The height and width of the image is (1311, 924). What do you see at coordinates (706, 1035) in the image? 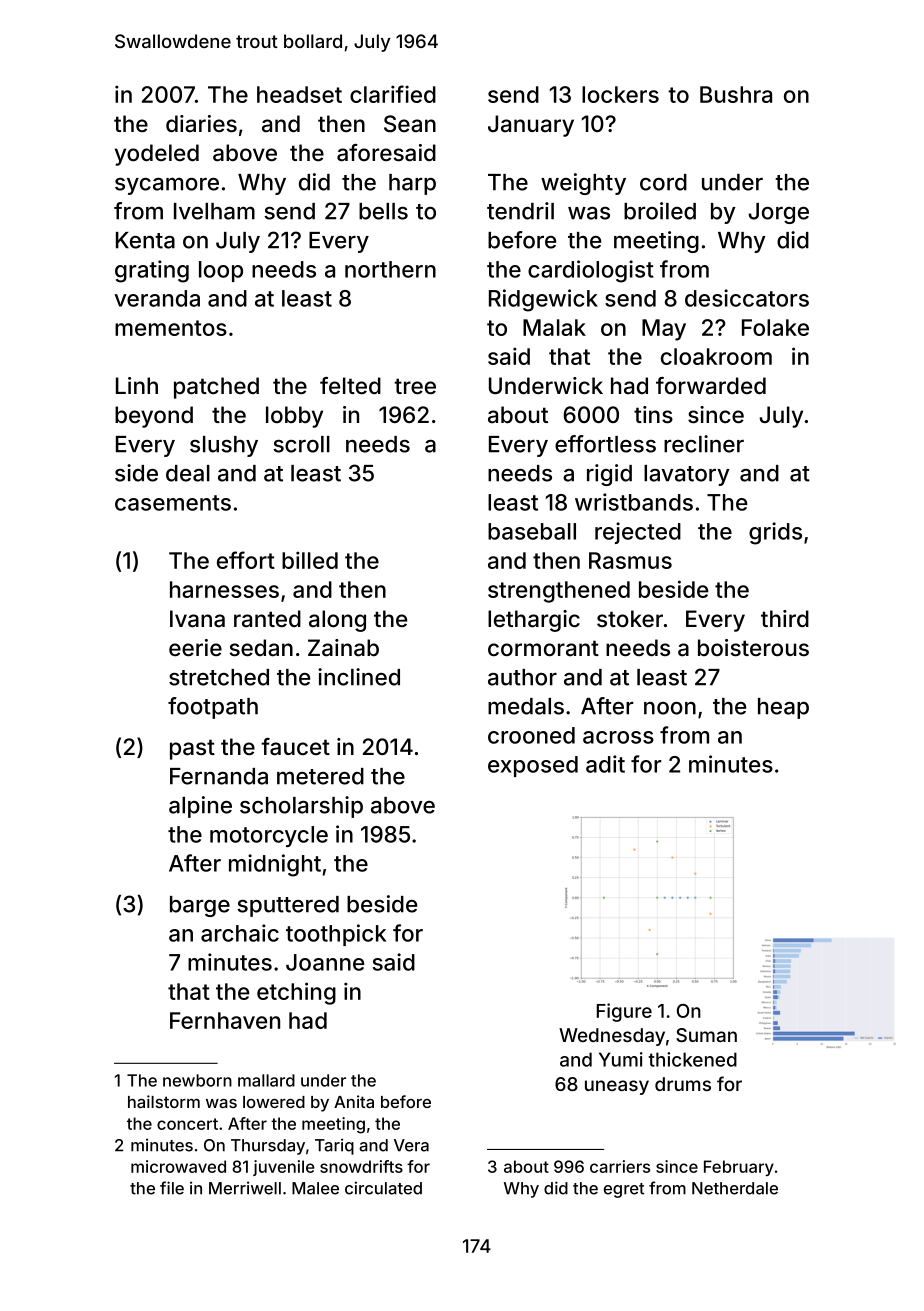
I see `Suman` at bounding box center [706, 1035].
